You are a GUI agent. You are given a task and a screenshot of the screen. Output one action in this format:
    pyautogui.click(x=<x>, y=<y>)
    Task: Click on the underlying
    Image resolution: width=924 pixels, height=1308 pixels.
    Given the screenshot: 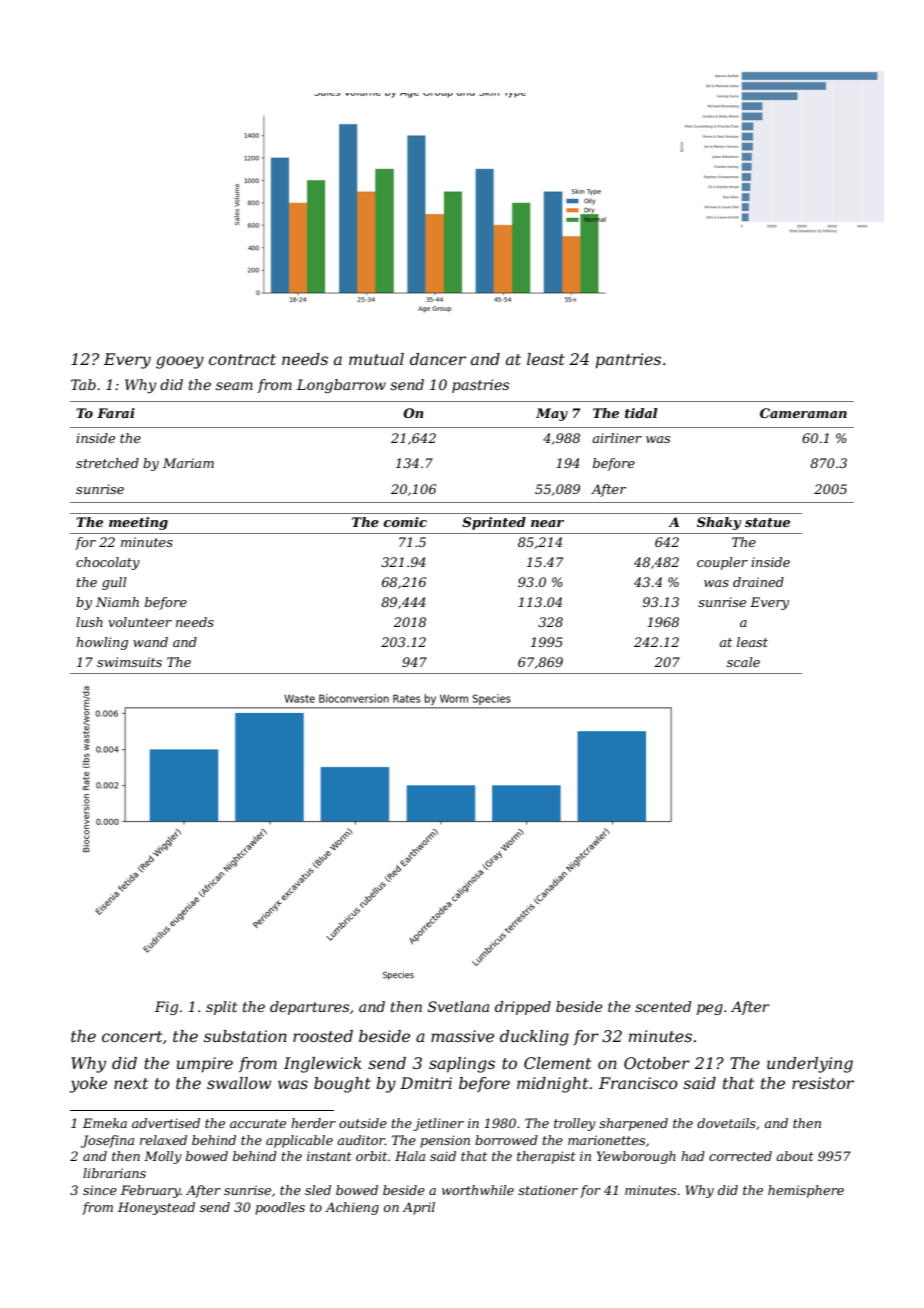 What is the action you would take?
    pyautogui.click(x=810, y=1065)
